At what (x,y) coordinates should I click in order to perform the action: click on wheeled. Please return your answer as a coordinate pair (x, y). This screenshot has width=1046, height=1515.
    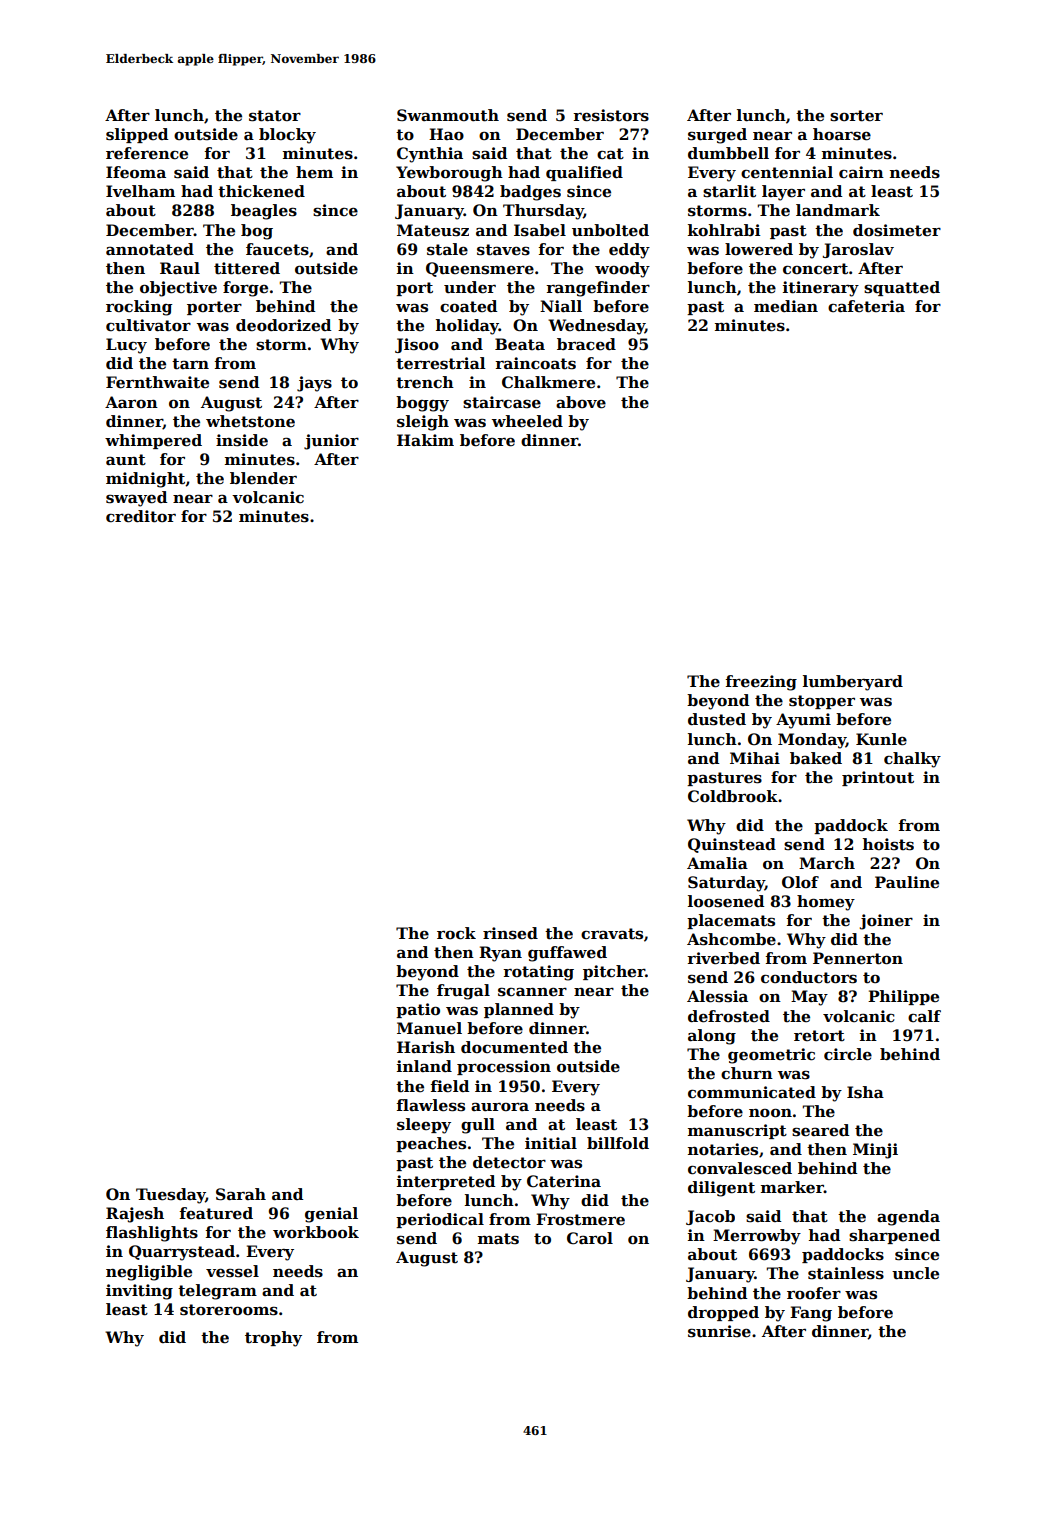
    Looking at the image, I should click on (527, 421).
